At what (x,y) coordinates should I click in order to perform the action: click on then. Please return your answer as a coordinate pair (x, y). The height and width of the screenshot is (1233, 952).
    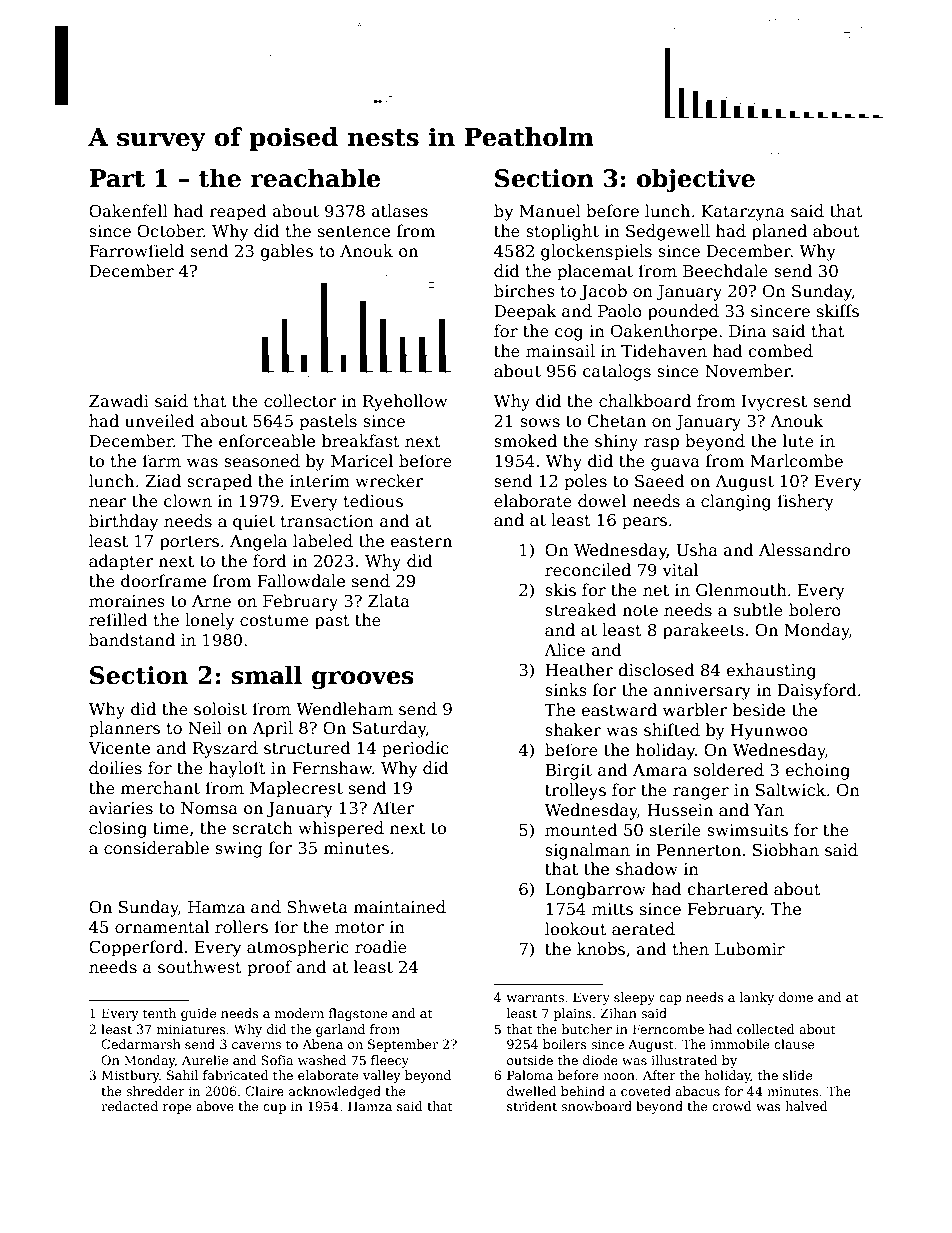
    Looking at the image, I should click on (690, 948).
